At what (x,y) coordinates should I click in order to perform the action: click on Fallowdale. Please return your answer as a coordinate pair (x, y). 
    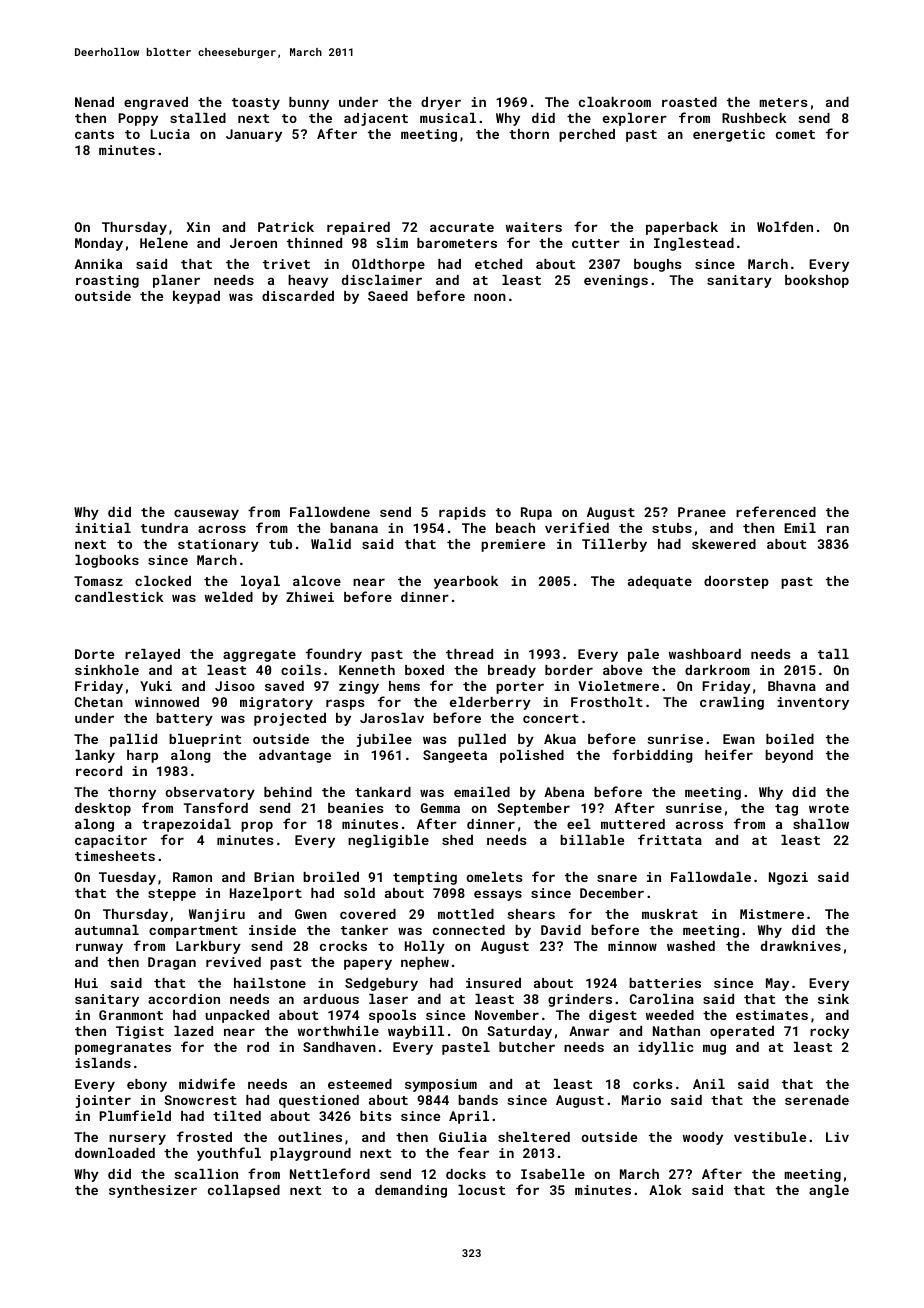
    Looking at the image, I should click on (711, 877).
